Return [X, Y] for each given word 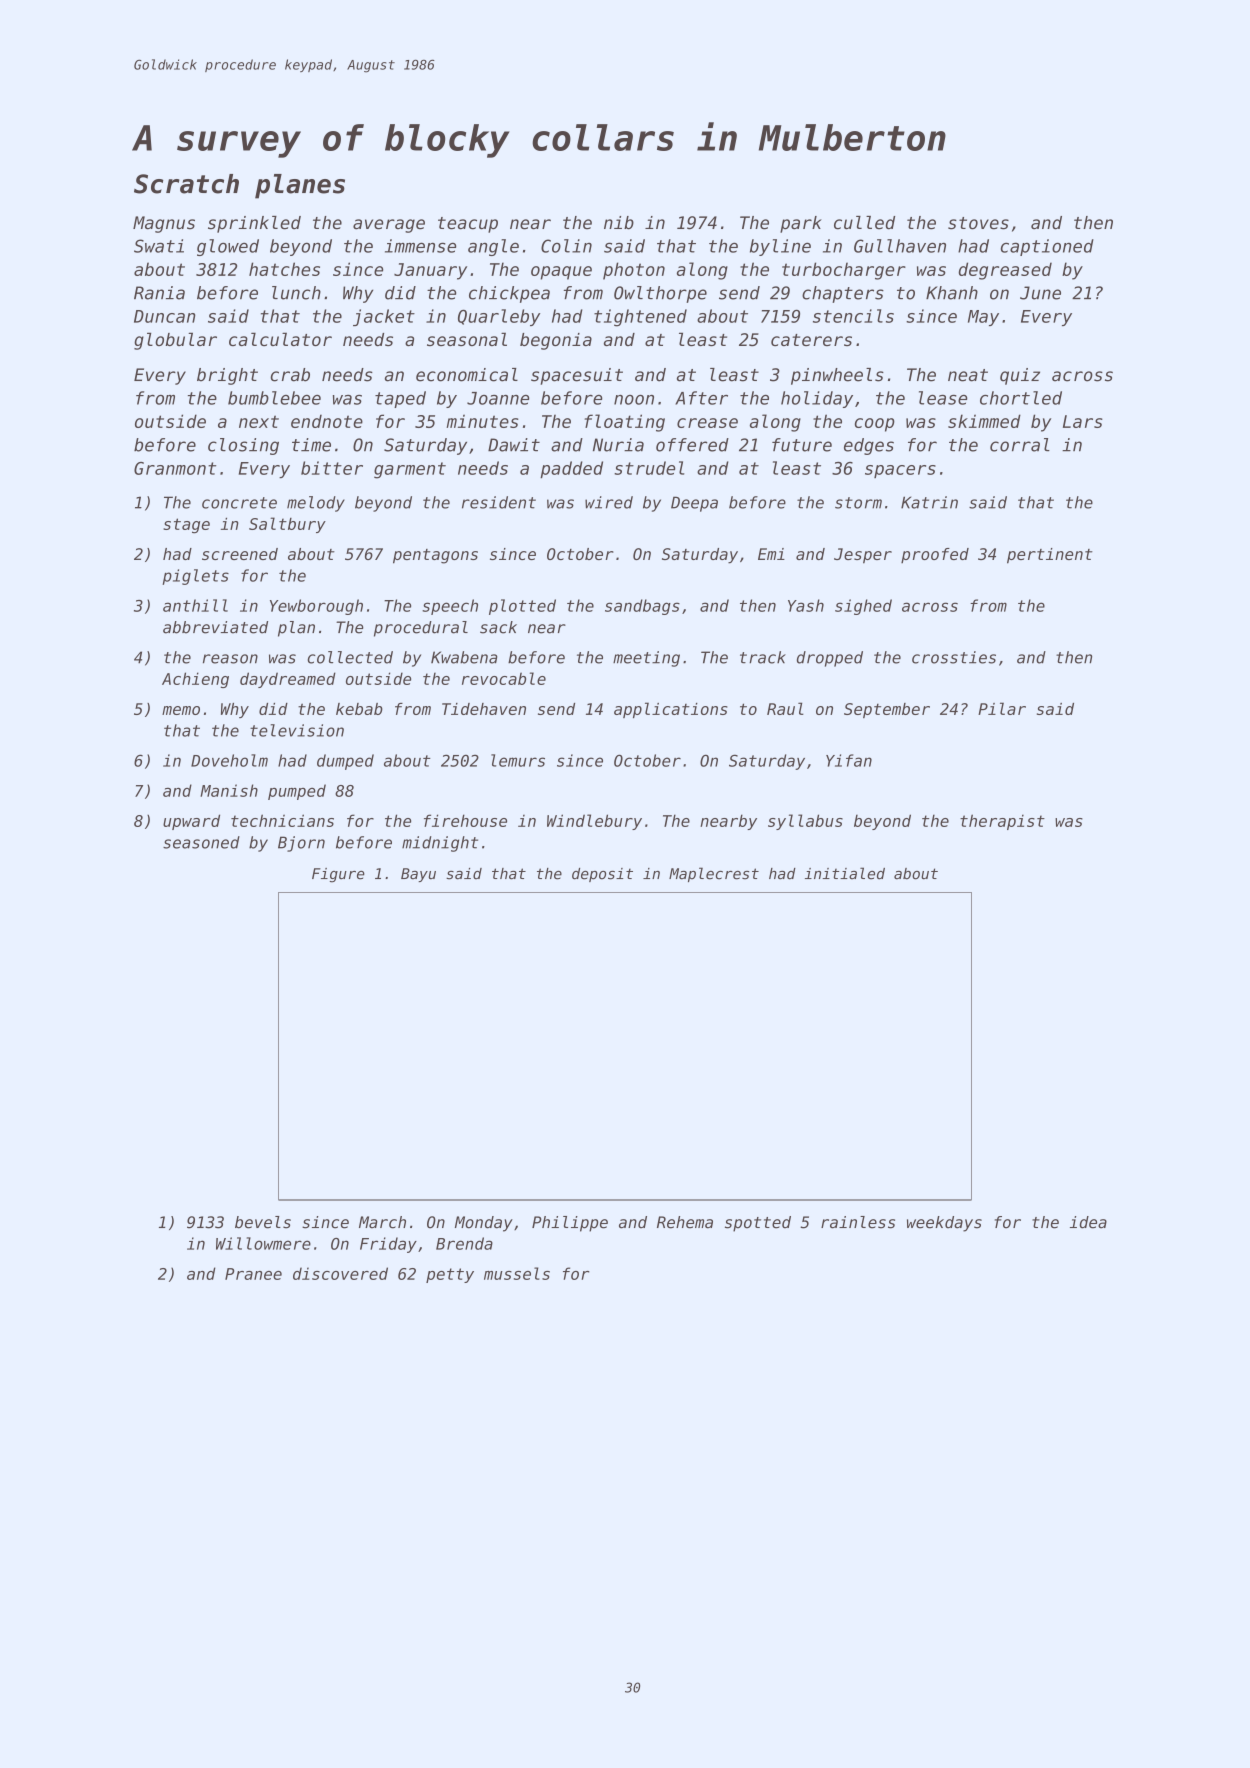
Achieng [195, 680]
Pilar [1002, 708]
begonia [556, 341]
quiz [1020, 376]
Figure [338, 875]
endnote [327, 421]
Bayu [418, 875]
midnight [440, 844]
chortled [1021, 398]
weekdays [944, 1224]
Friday [388, 1245]
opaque [561, 273]
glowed [228, 247]
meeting [646, 659]
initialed [845, 873]
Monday [484, 1224]
